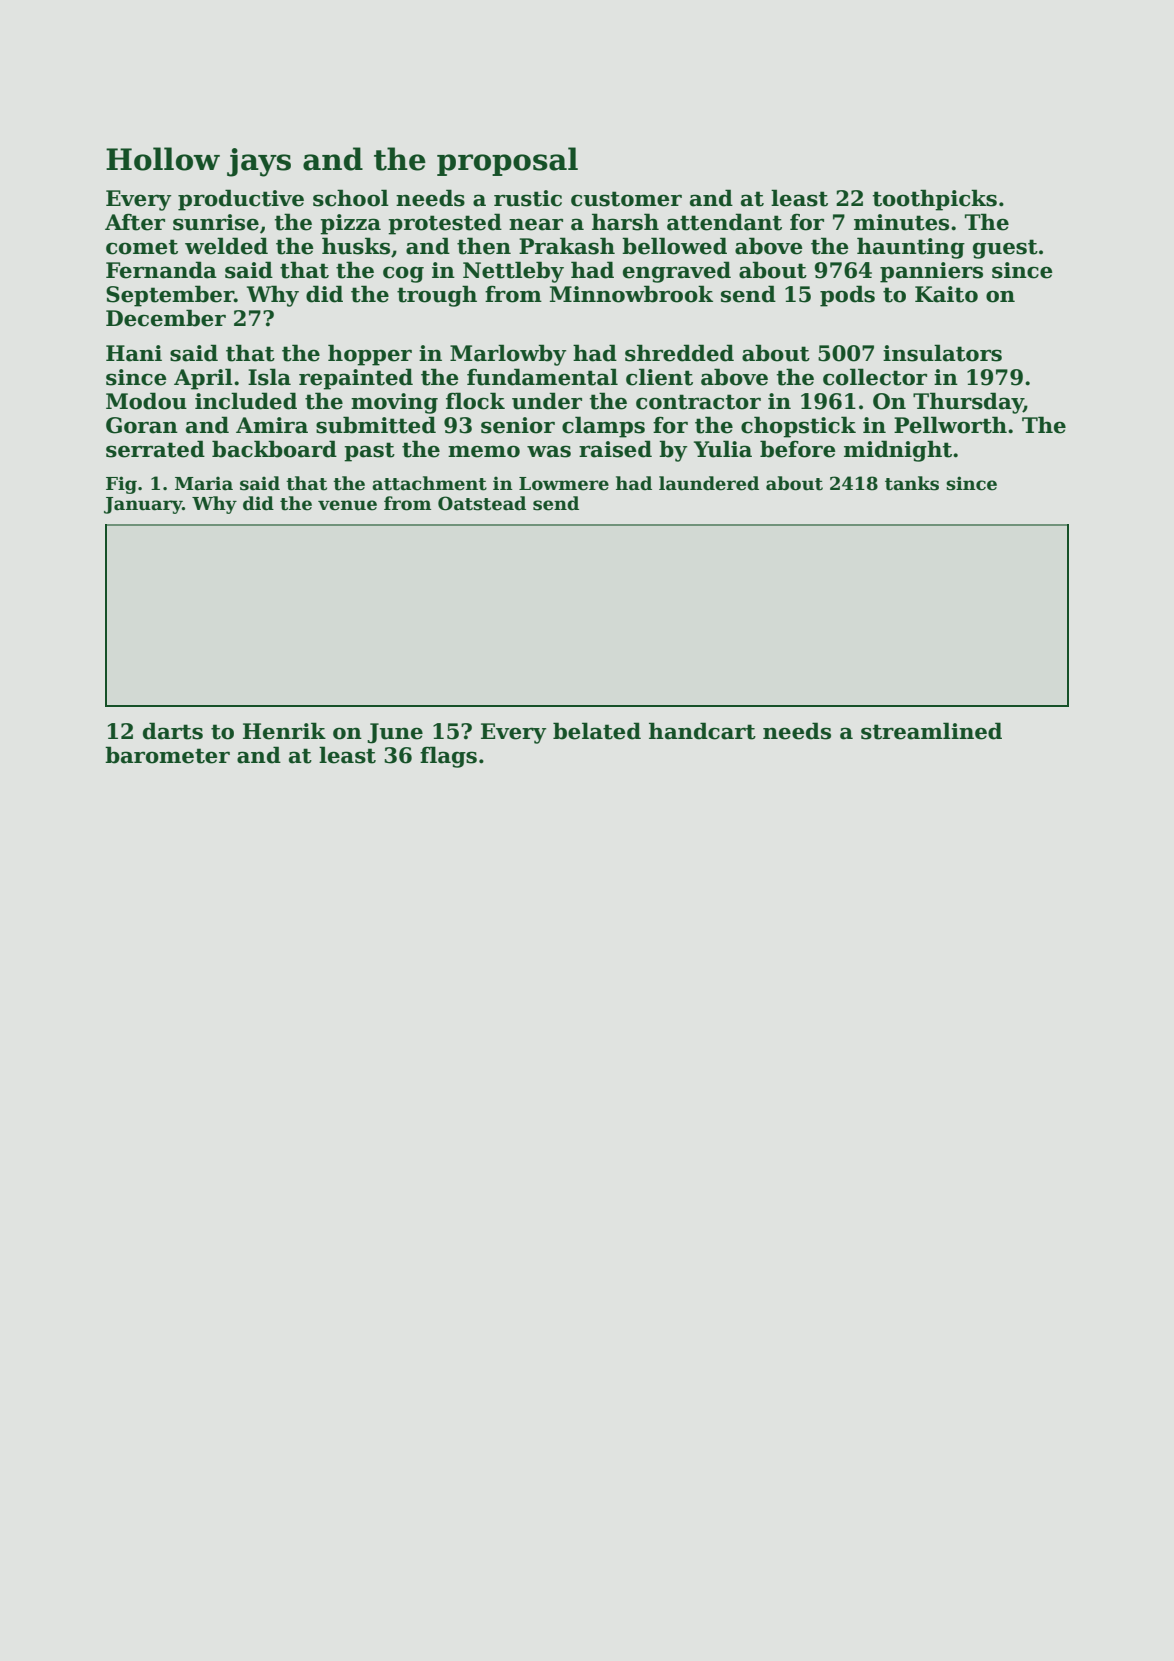 This page has width=1174, height=1661. I want to click on hopper, so click(370, 355).
